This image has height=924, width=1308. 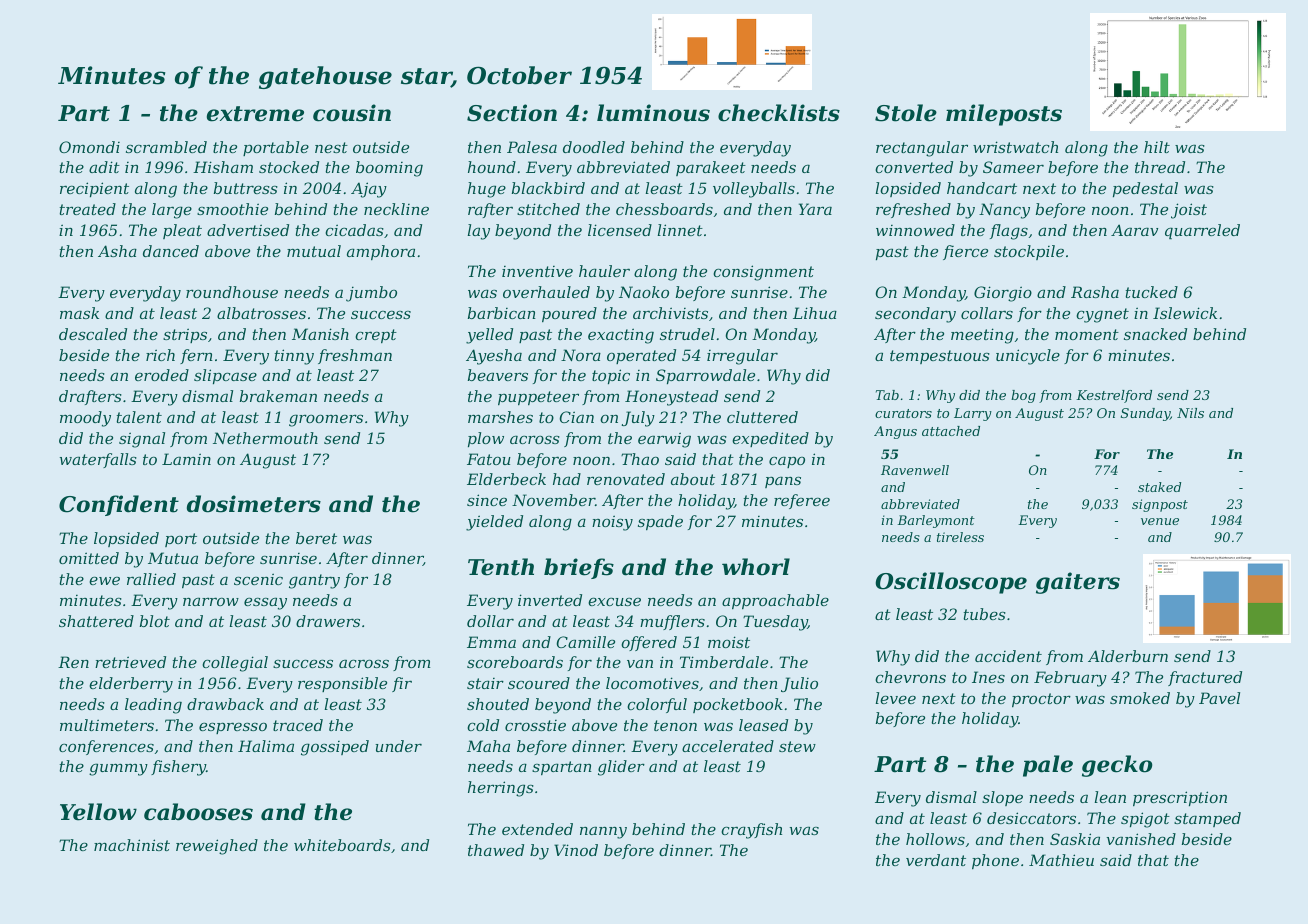 I want to click on Barleymont, so click(x=936, y=521).
